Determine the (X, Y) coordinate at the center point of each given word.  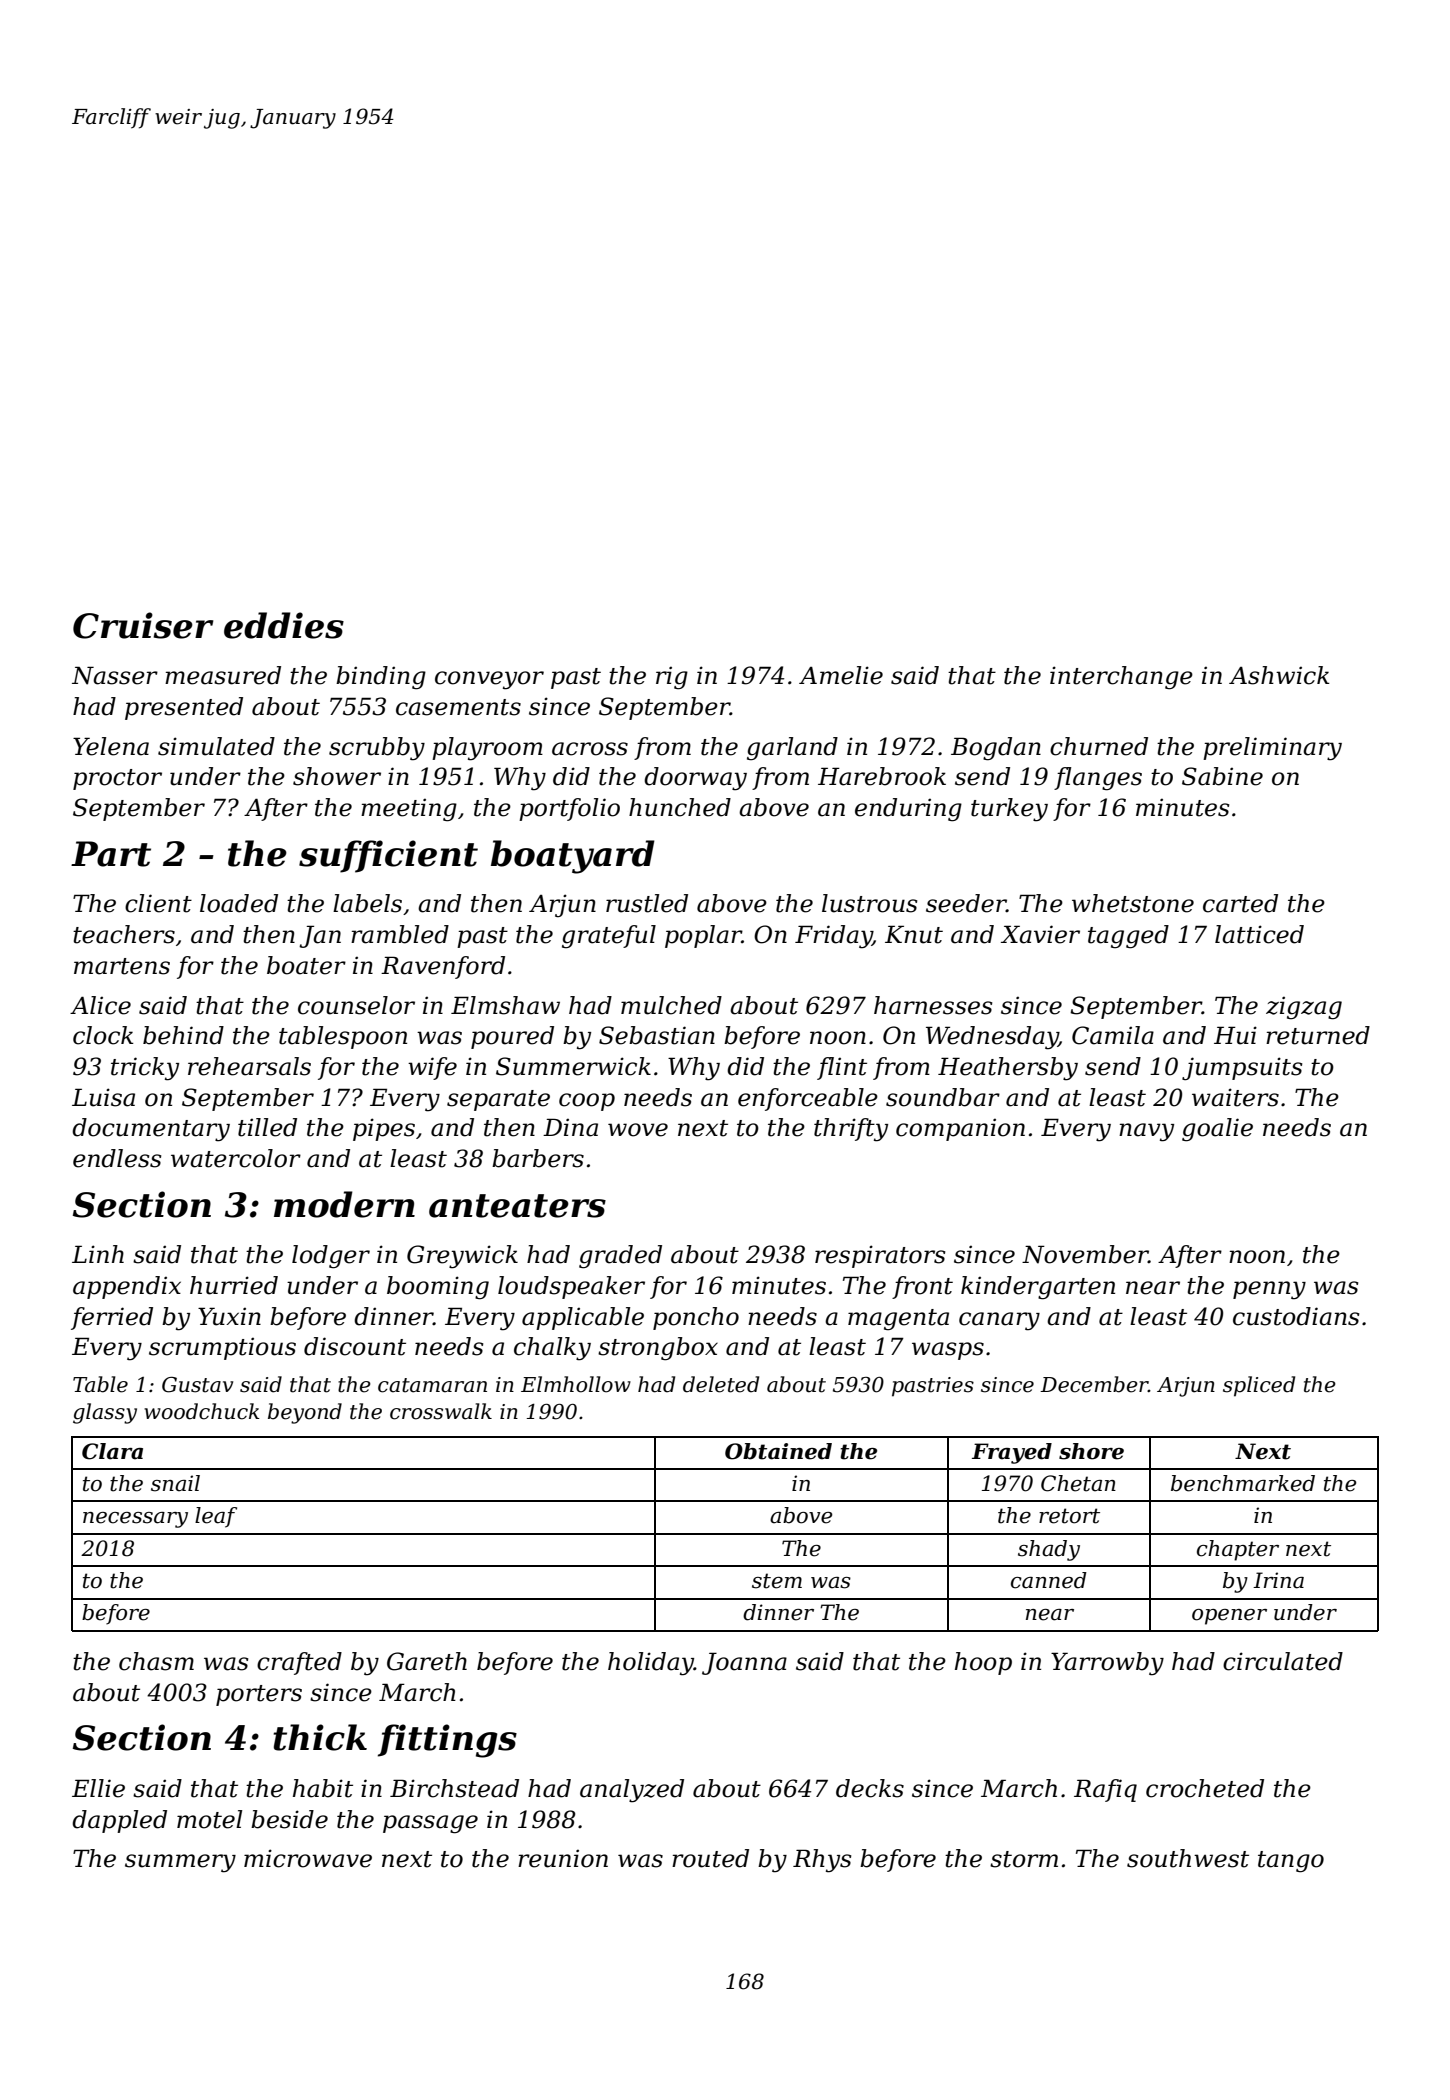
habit (323, 1788)
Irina (1278, 1580)
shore (1091, 1451)
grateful (609, 936)
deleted (721, 1384)
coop (587, 1102)
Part (111, 854)
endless (117, 1158)
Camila (1113, 1035)
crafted (299, 1663)
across (590, 749)
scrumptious (222, 1348)
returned (1318, 1035)
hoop (983, 1663)
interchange (1121, 678)
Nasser (115, 675)
